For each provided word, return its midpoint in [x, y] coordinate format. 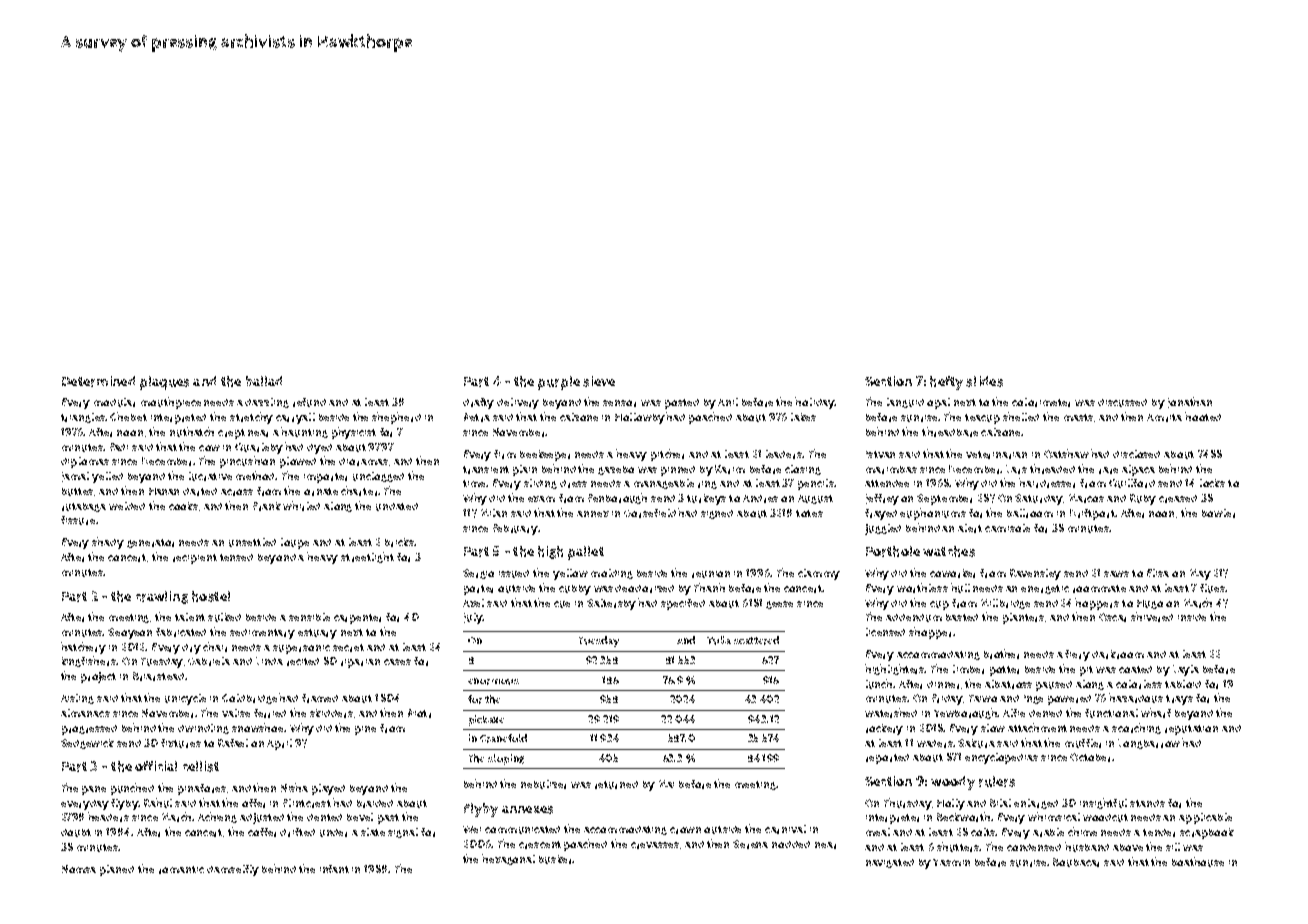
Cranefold [503, 738]
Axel [473, 603]
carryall [295, 418]
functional [1111, 713]
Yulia [719, 640]
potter [1004, 671]
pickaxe [486, 720]
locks [1212, 483]
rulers [997, 781]
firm [505, 454]
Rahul [158, 803]
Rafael [233, 743]
